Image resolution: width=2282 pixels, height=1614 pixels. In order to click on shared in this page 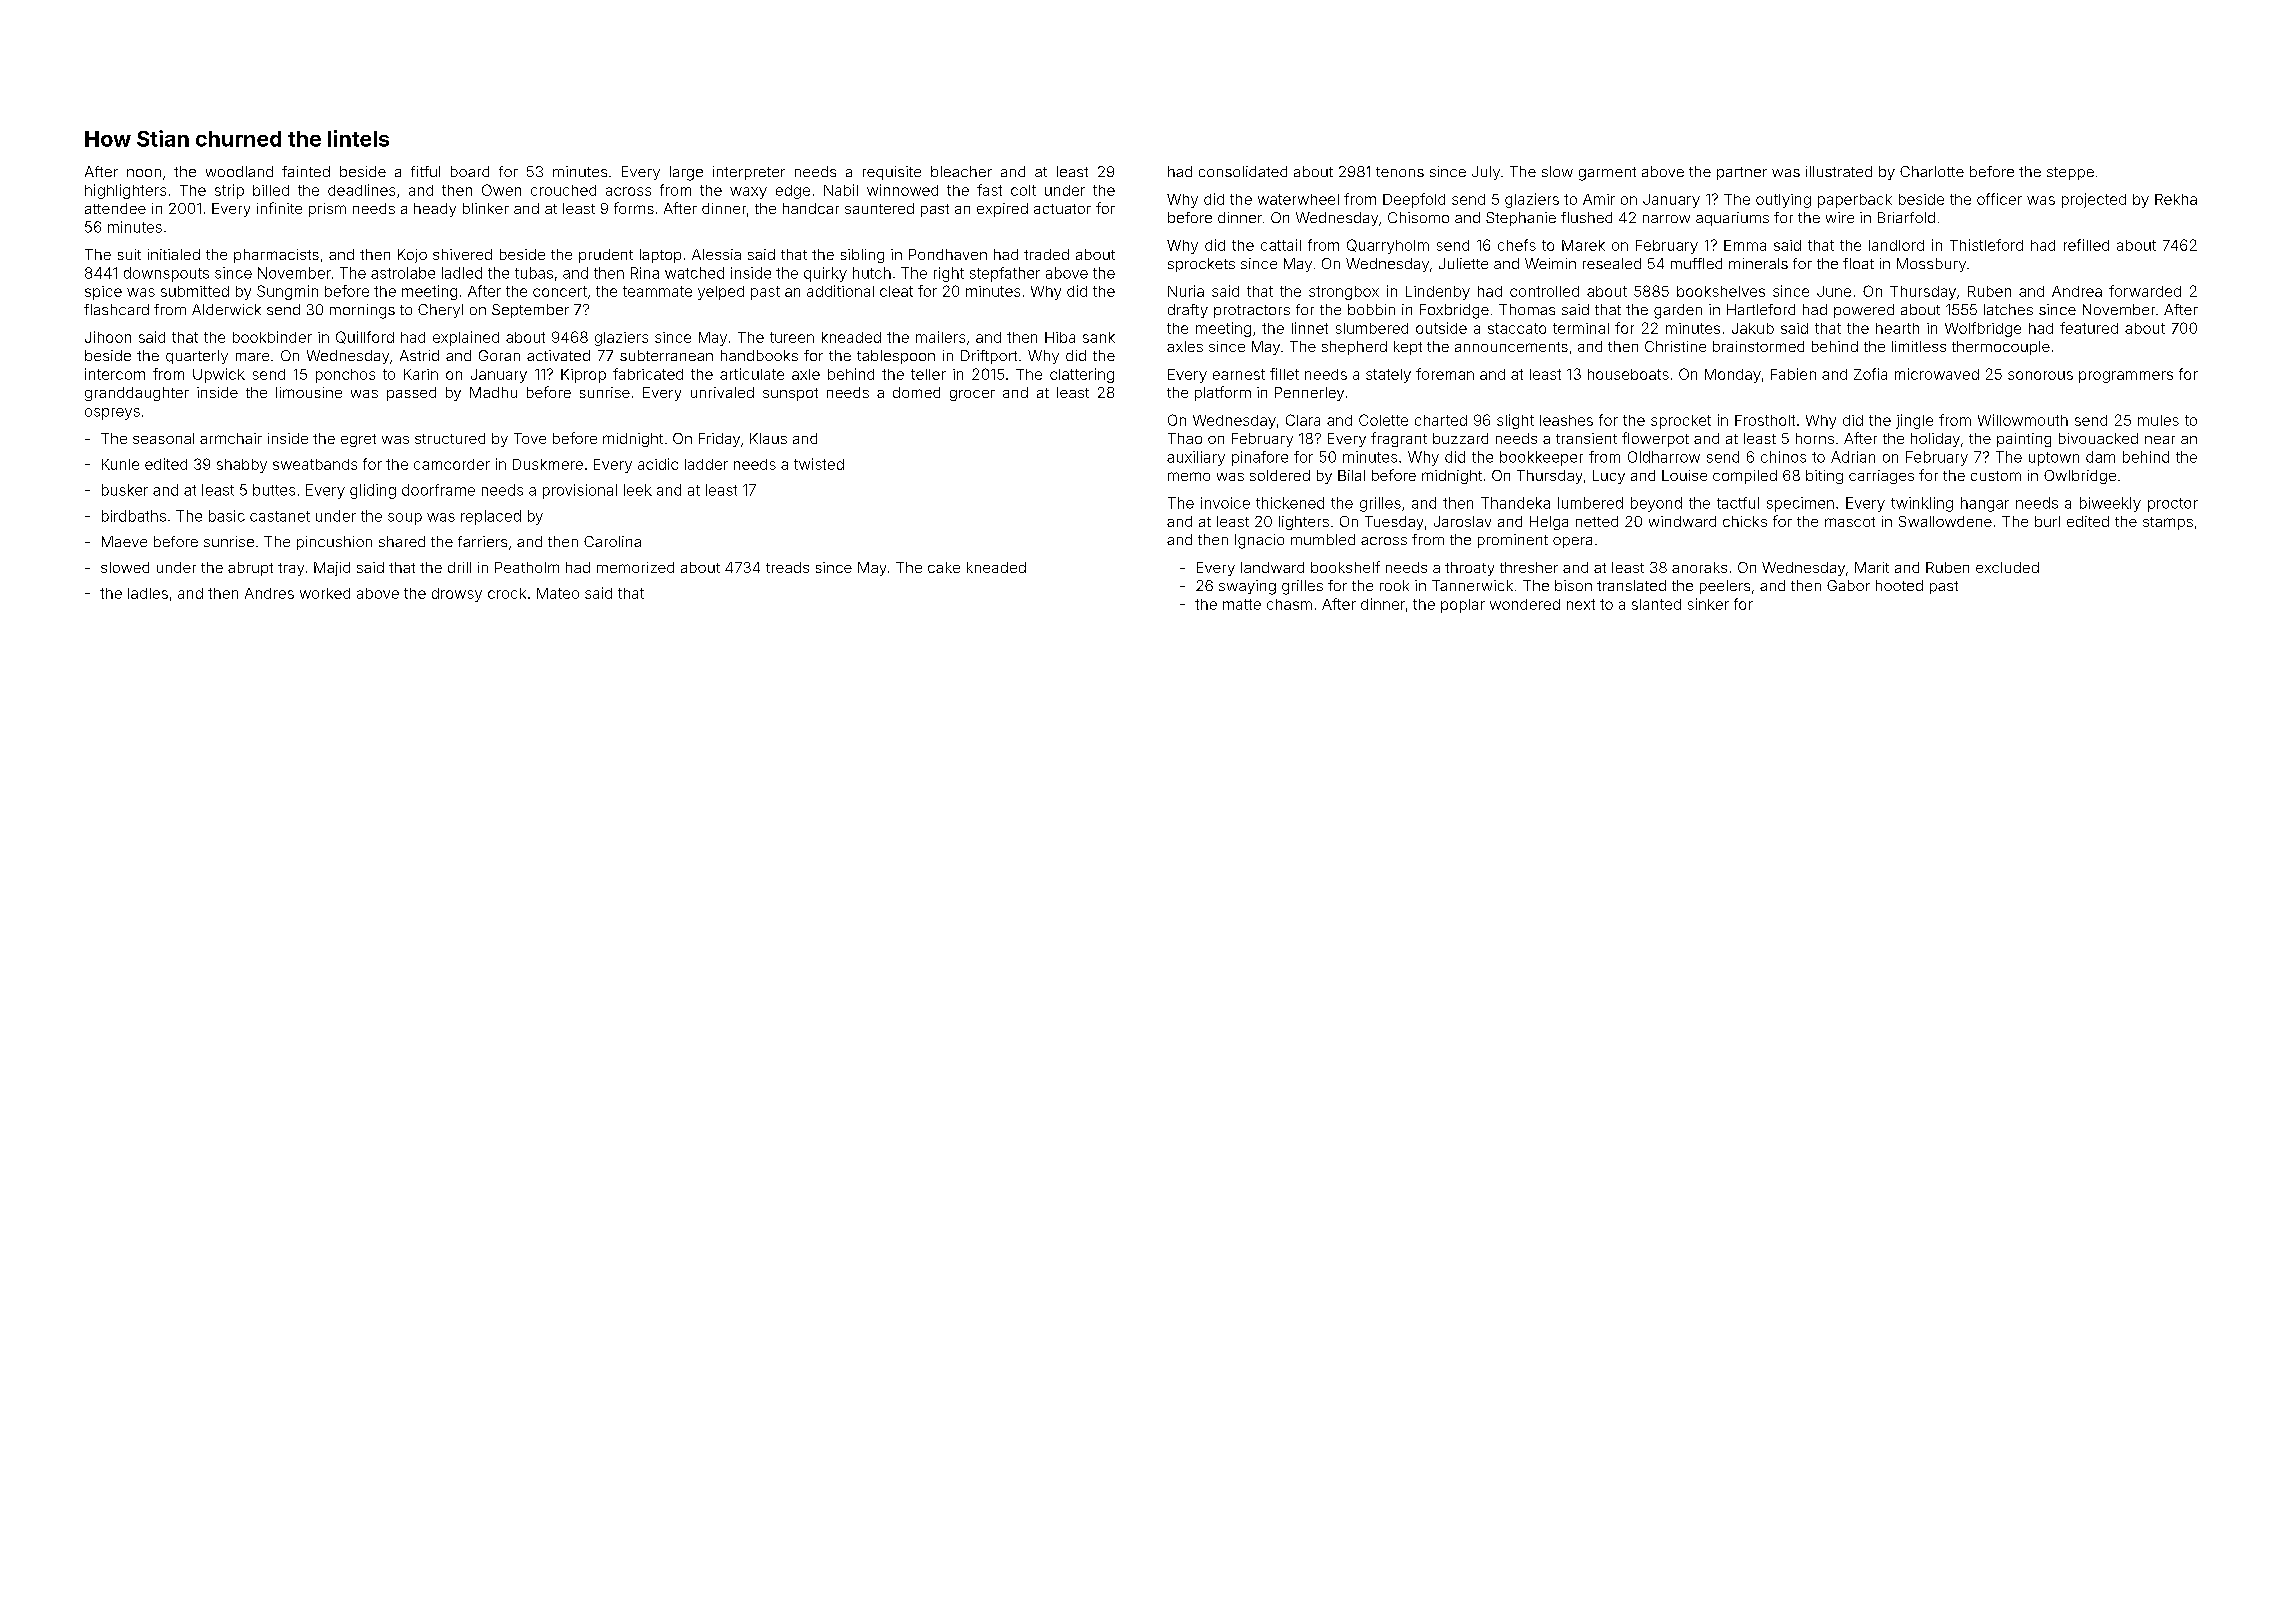, I will do `click(402, 541)`.
